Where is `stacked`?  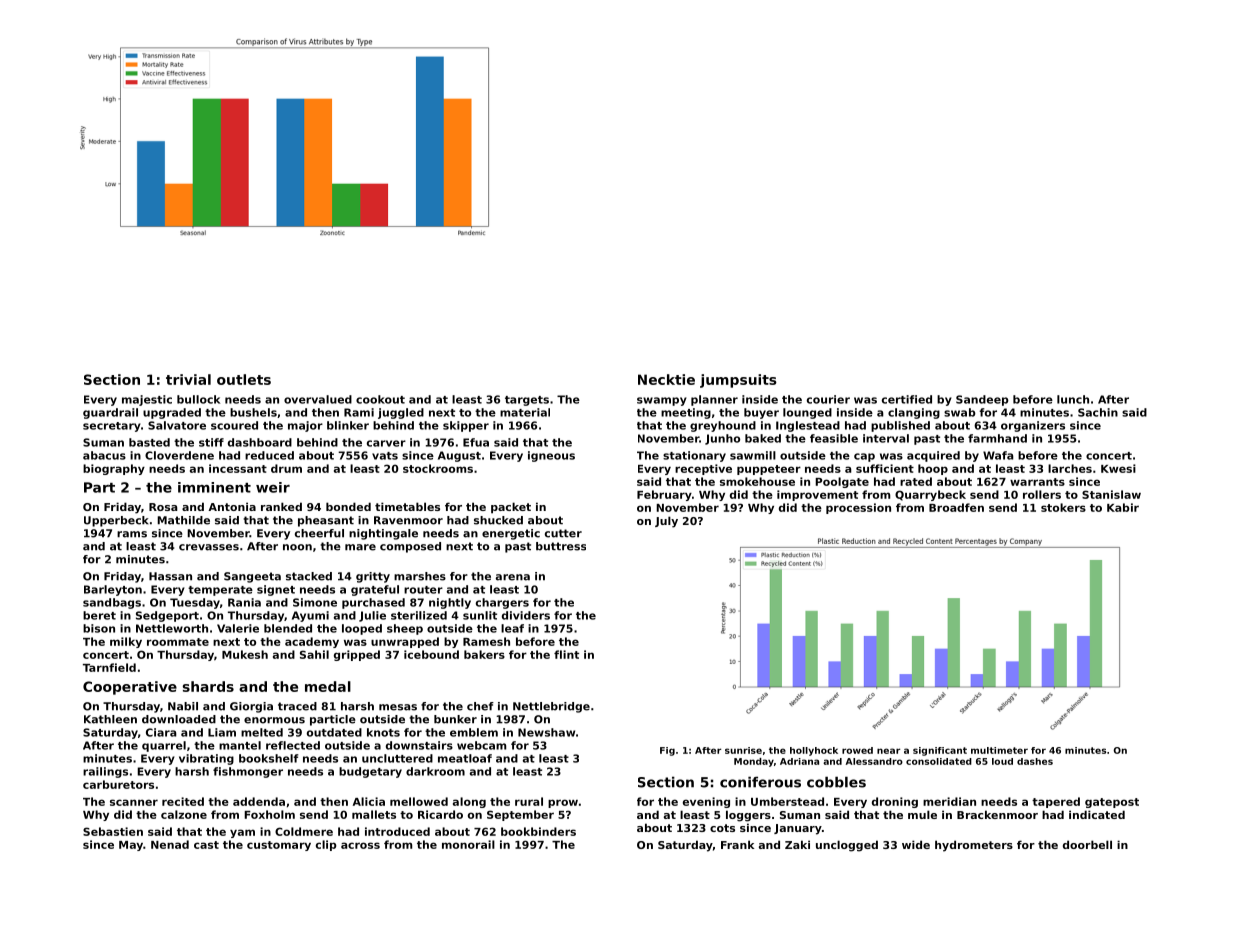
stacked is located at coordinates (309, 576).
